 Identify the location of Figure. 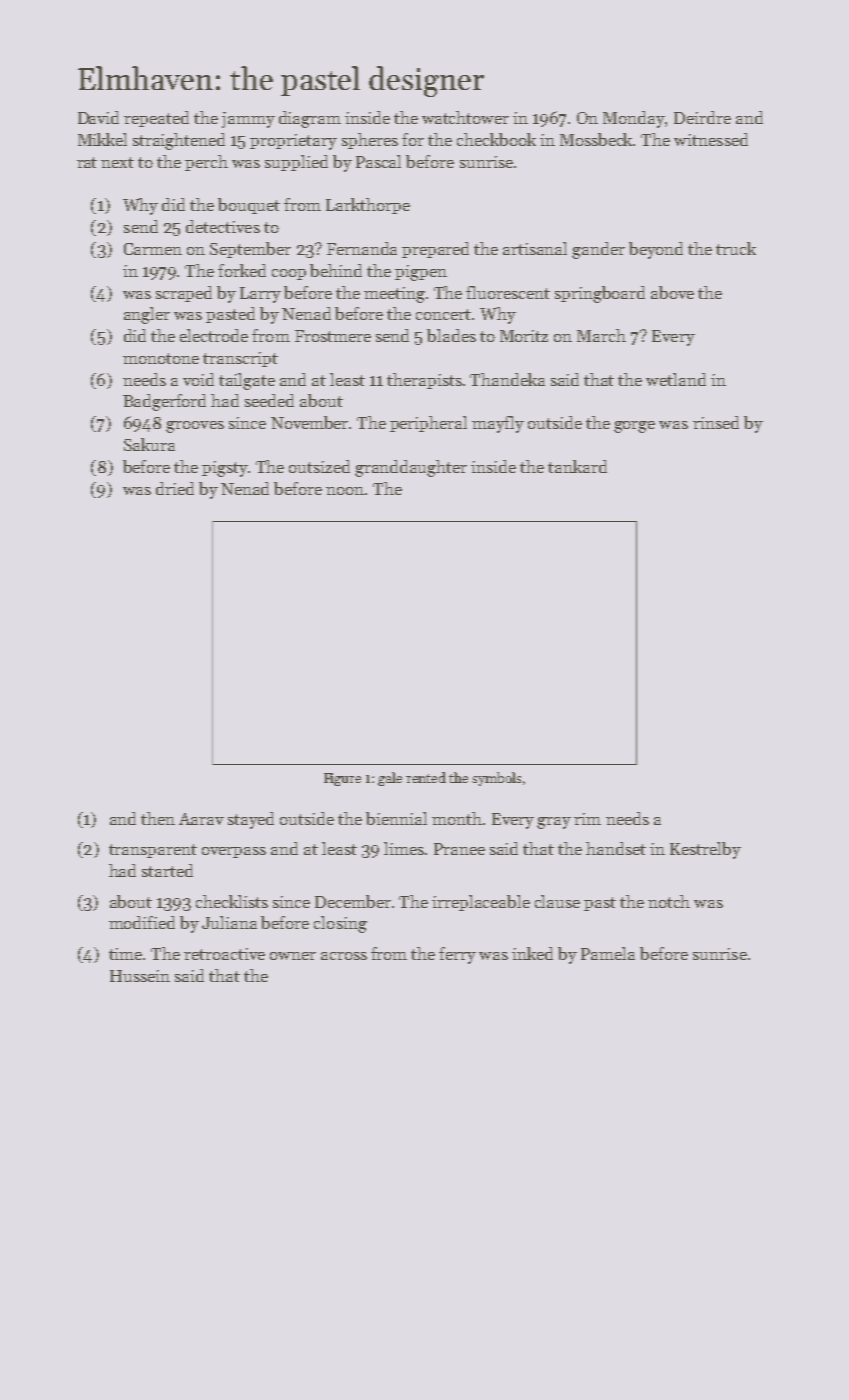
(342, 779).
